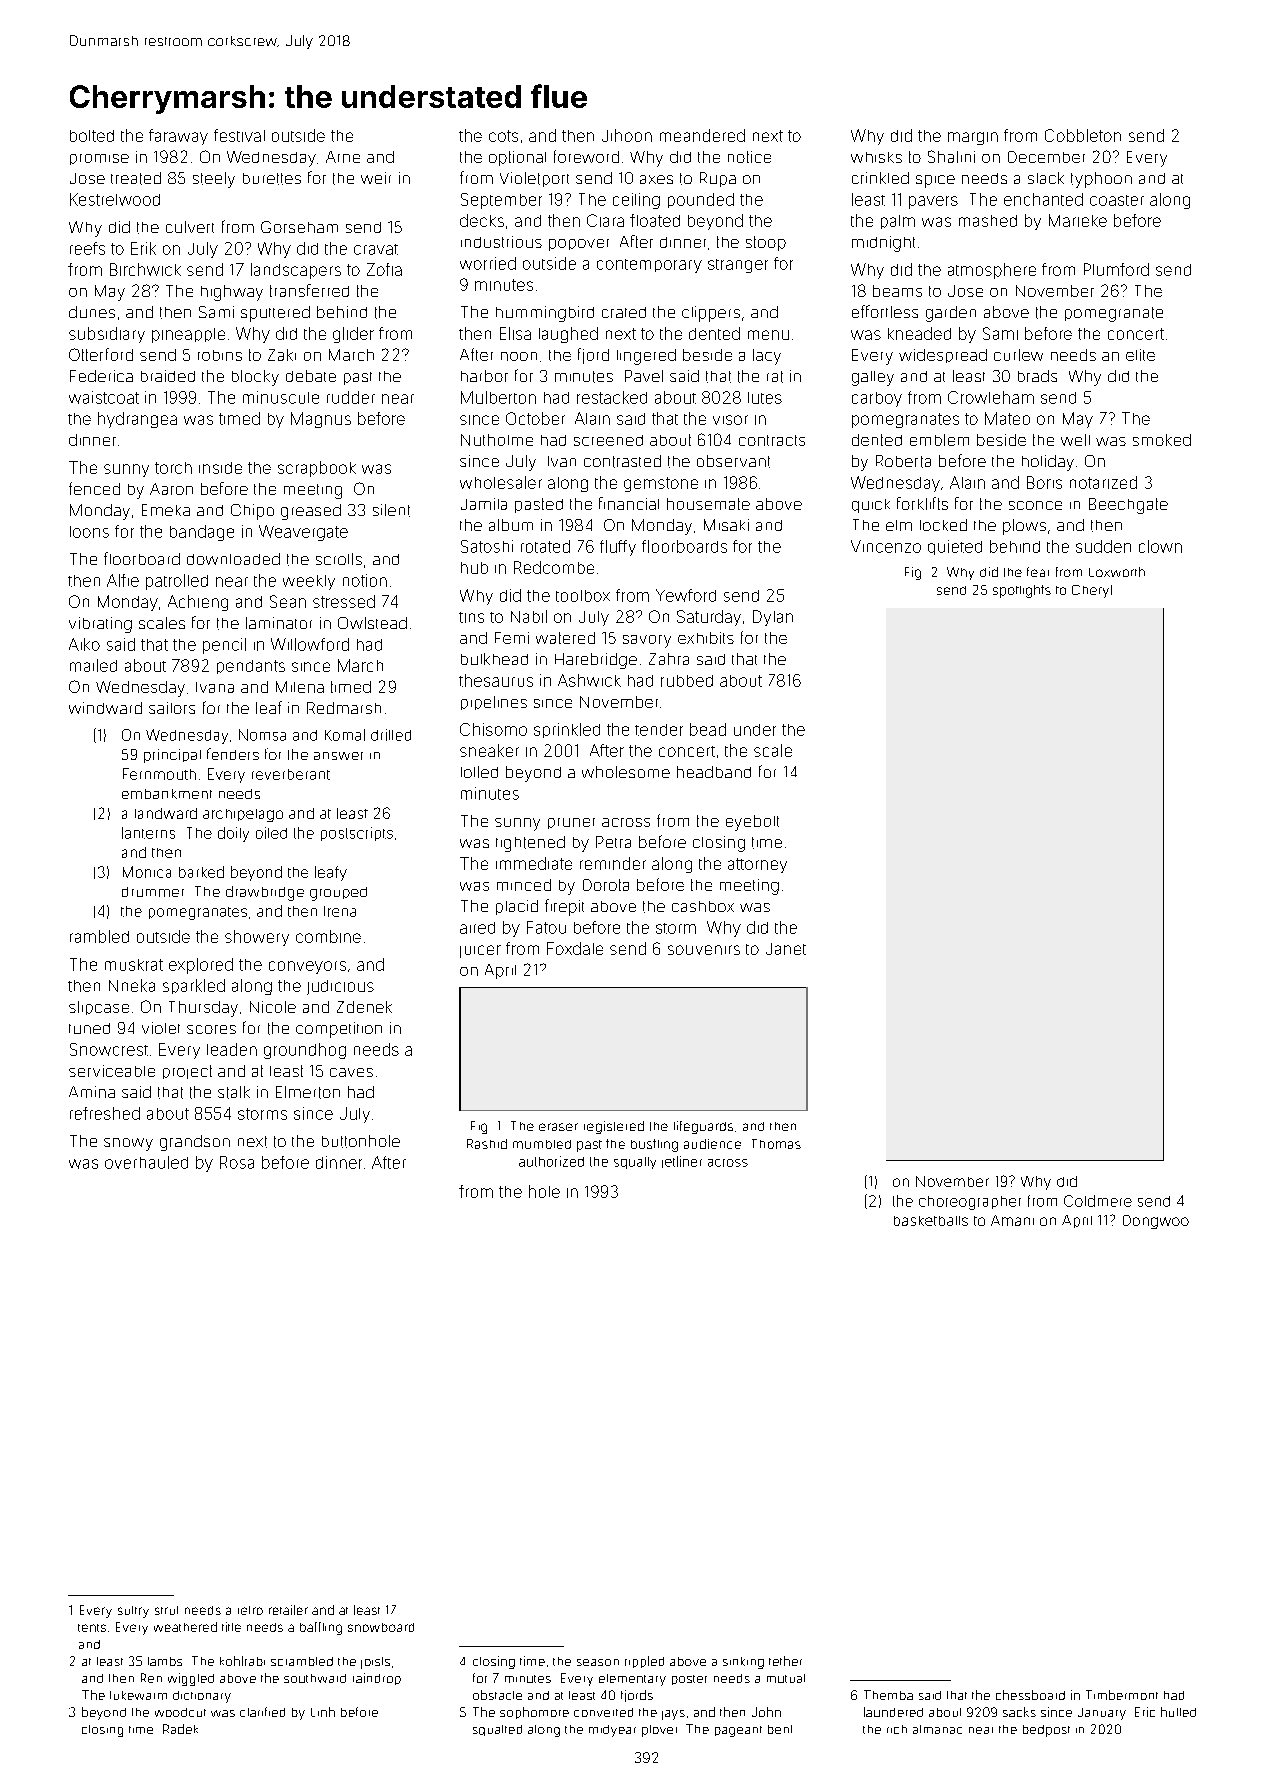 This screenshot has height=1792, width=1267. I want to click on overhauled, so click(146, 1162).
